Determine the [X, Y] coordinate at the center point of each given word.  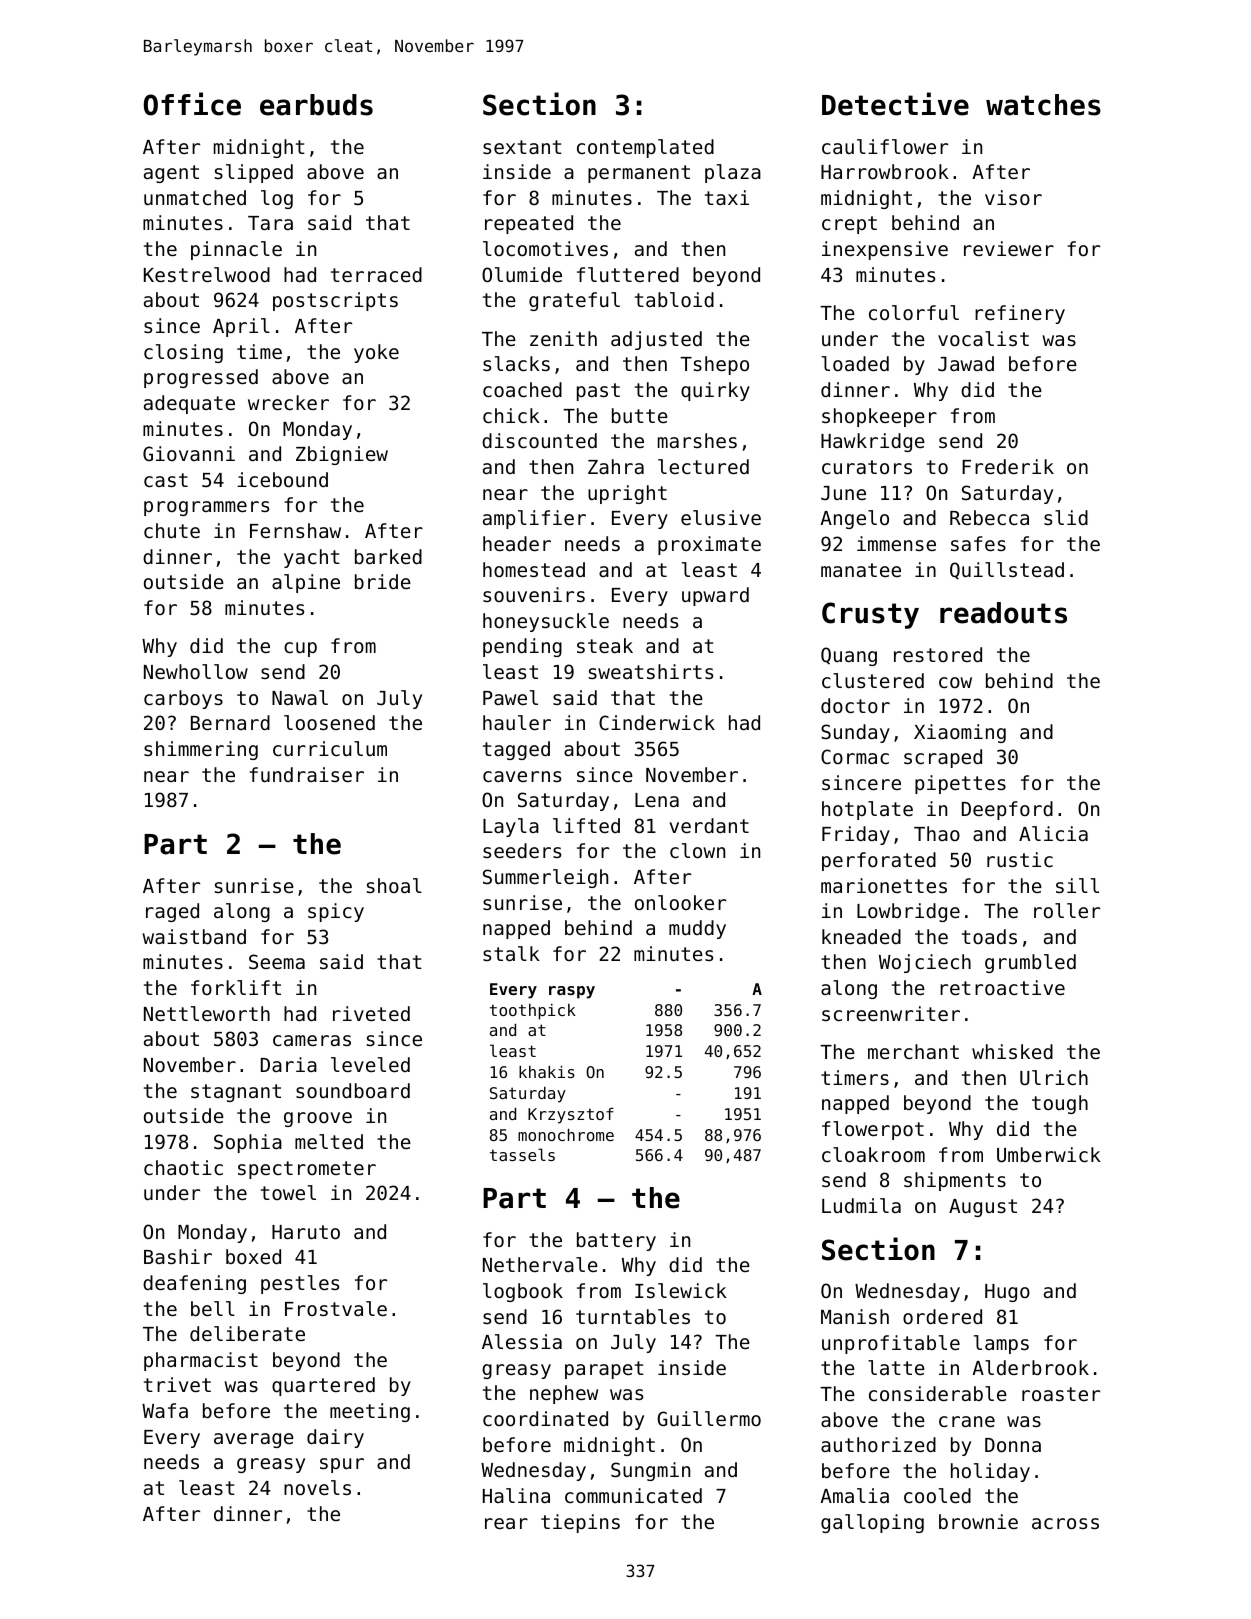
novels [317, 1487]
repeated [529, 224]
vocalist [983, 338]
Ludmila [861, 1205]
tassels [522, 1154]
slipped [254, 173]
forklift [236, 987]
